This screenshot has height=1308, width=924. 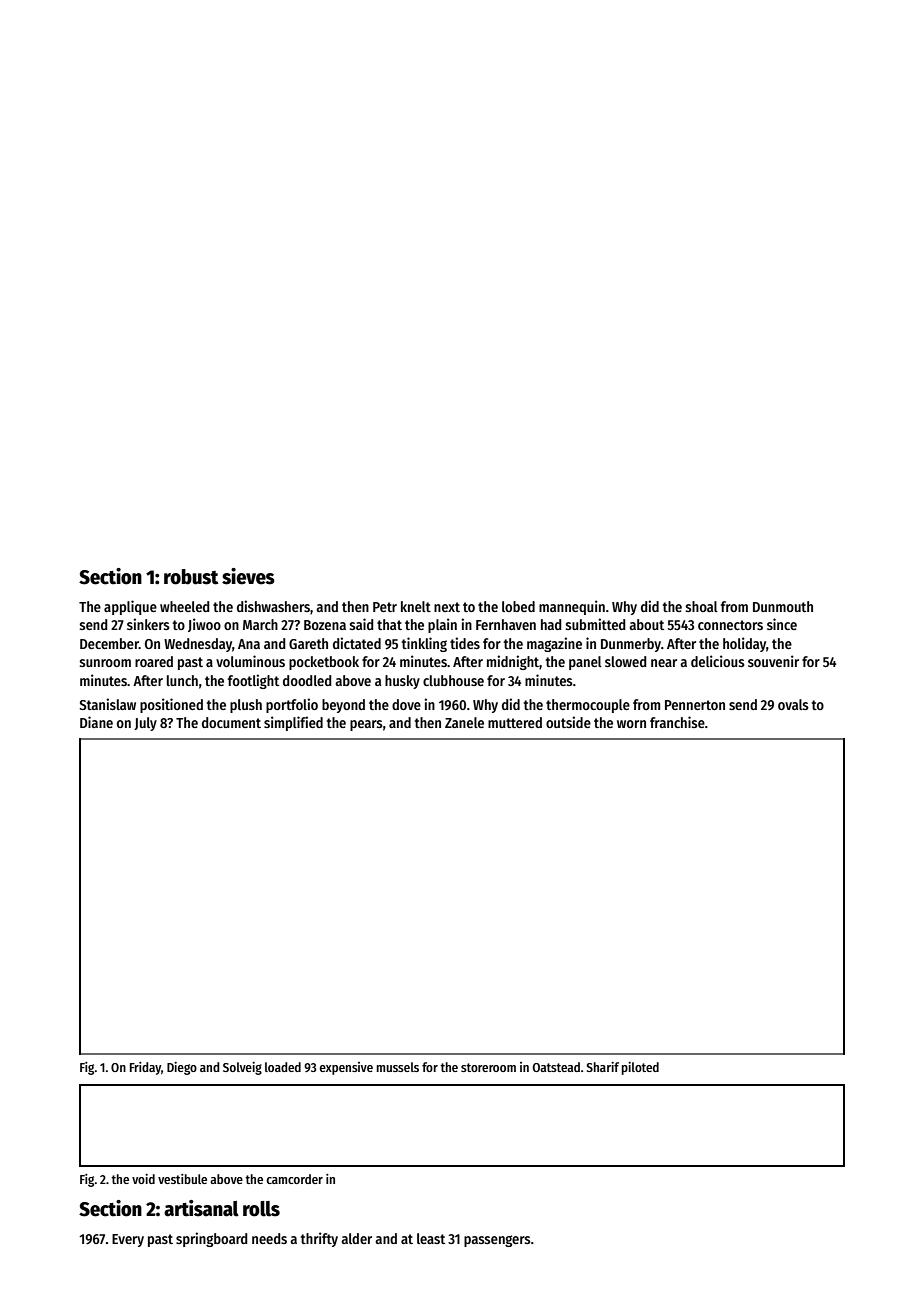 What do you see at coordinates (585, 663) in the screenshot?
I see `panel` at bounding box center [585, 663].
